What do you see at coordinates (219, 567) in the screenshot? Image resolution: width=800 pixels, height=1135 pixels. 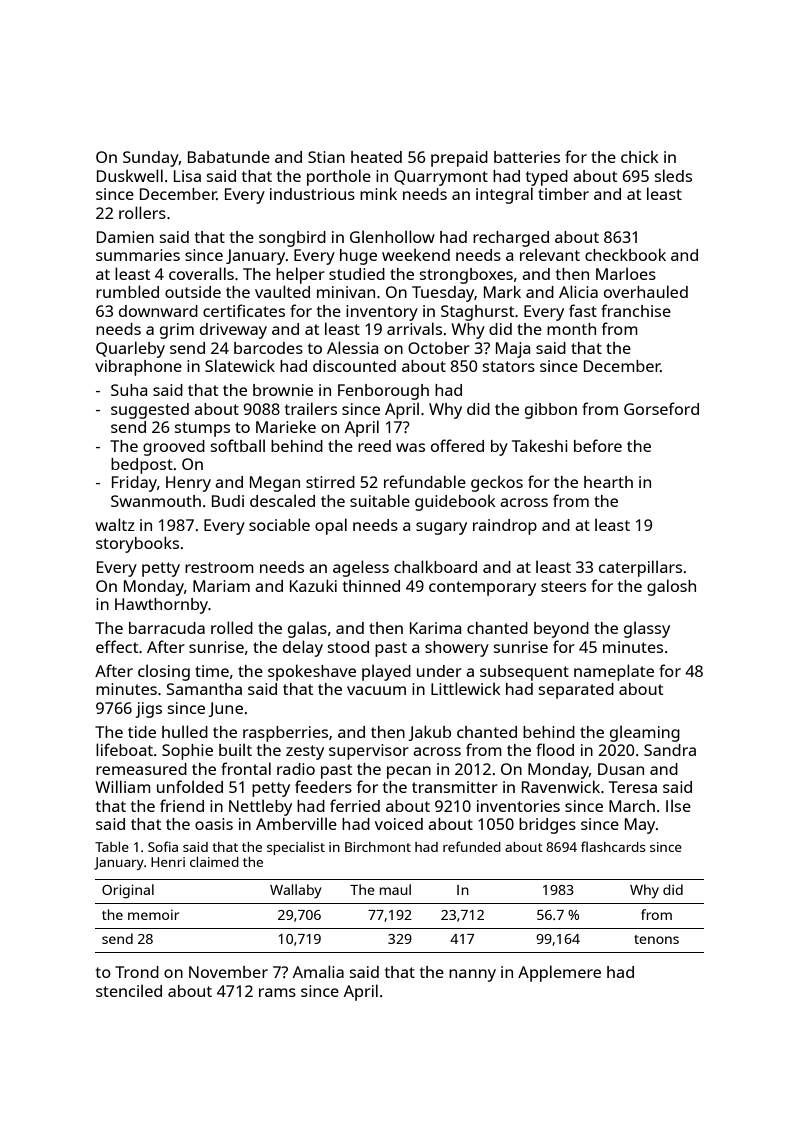 I see `restroom` at bounding box center [219, 567].
